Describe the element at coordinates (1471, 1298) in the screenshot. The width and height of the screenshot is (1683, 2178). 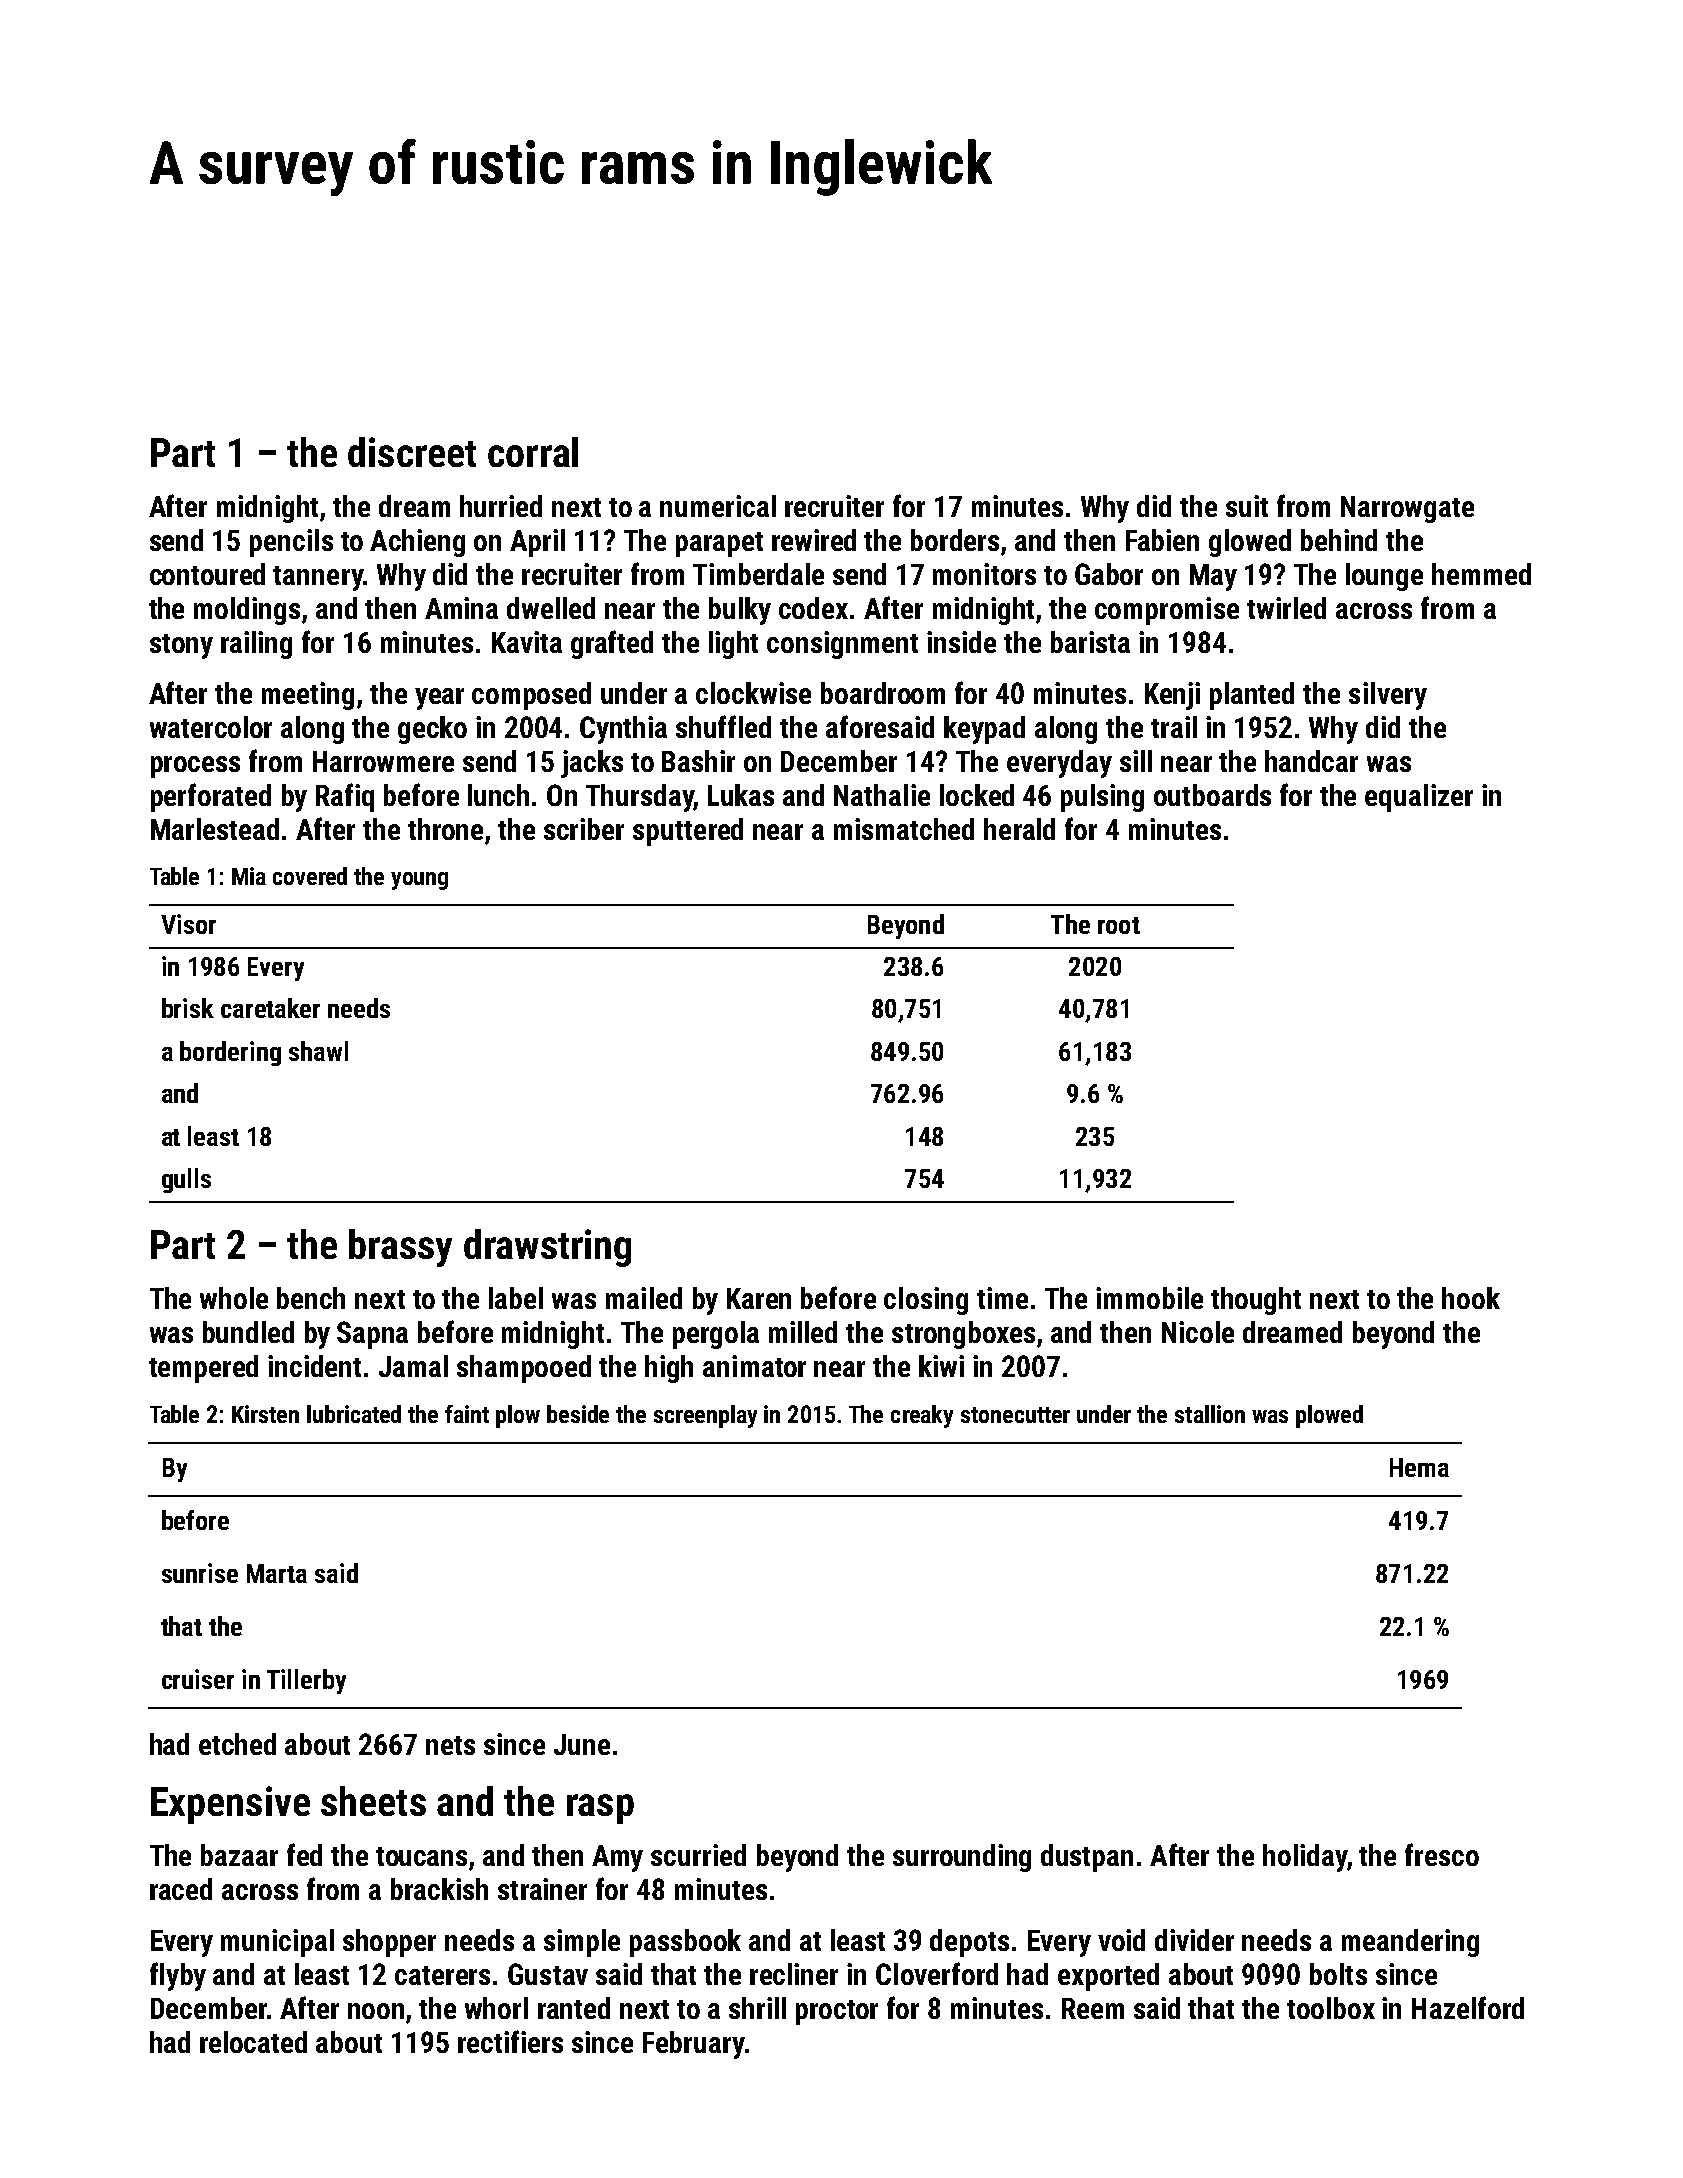
I see `hook` at that location.
